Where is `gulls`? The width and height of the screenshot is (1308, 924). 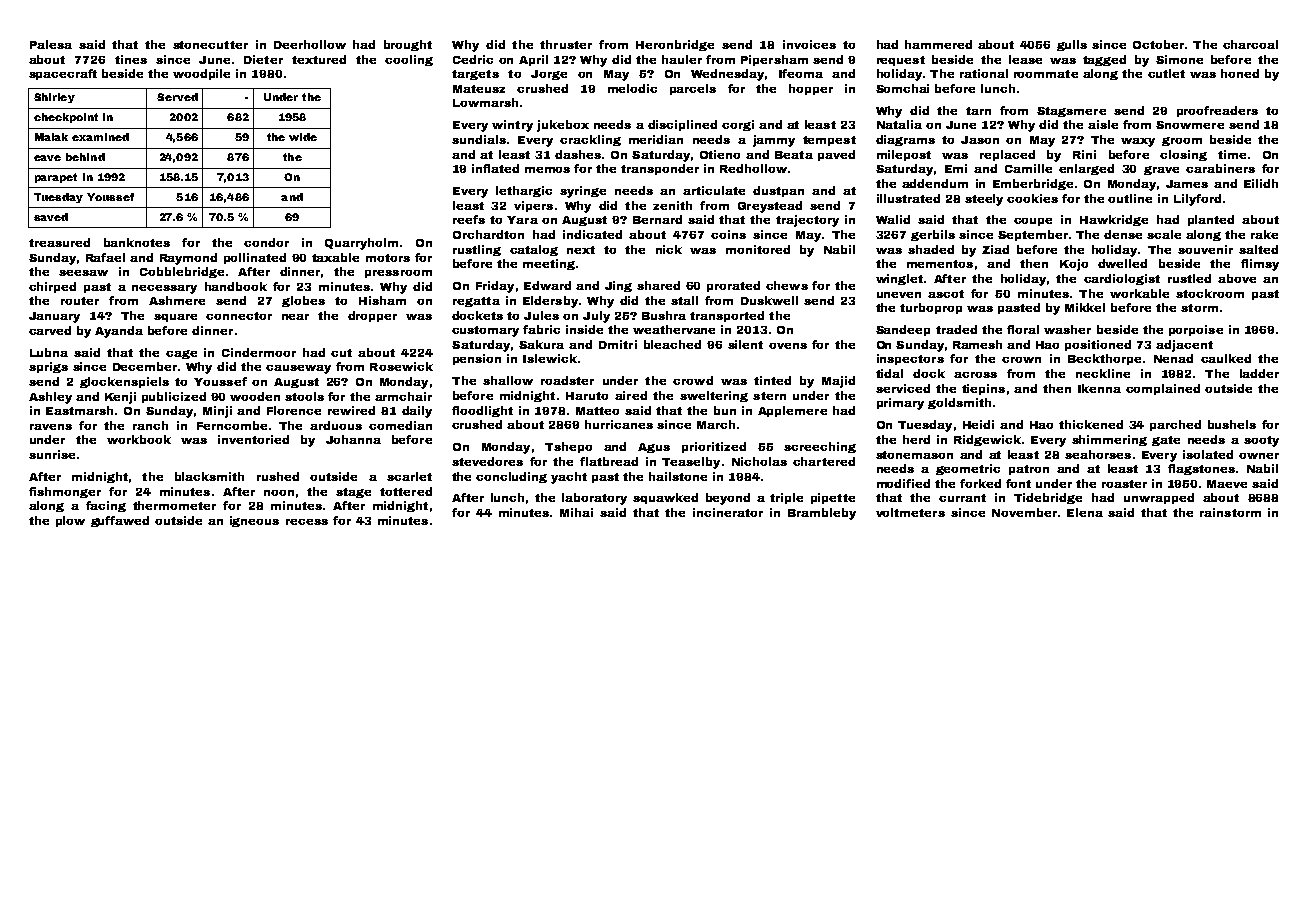 gulls is located at coordinates (1072, 45).
